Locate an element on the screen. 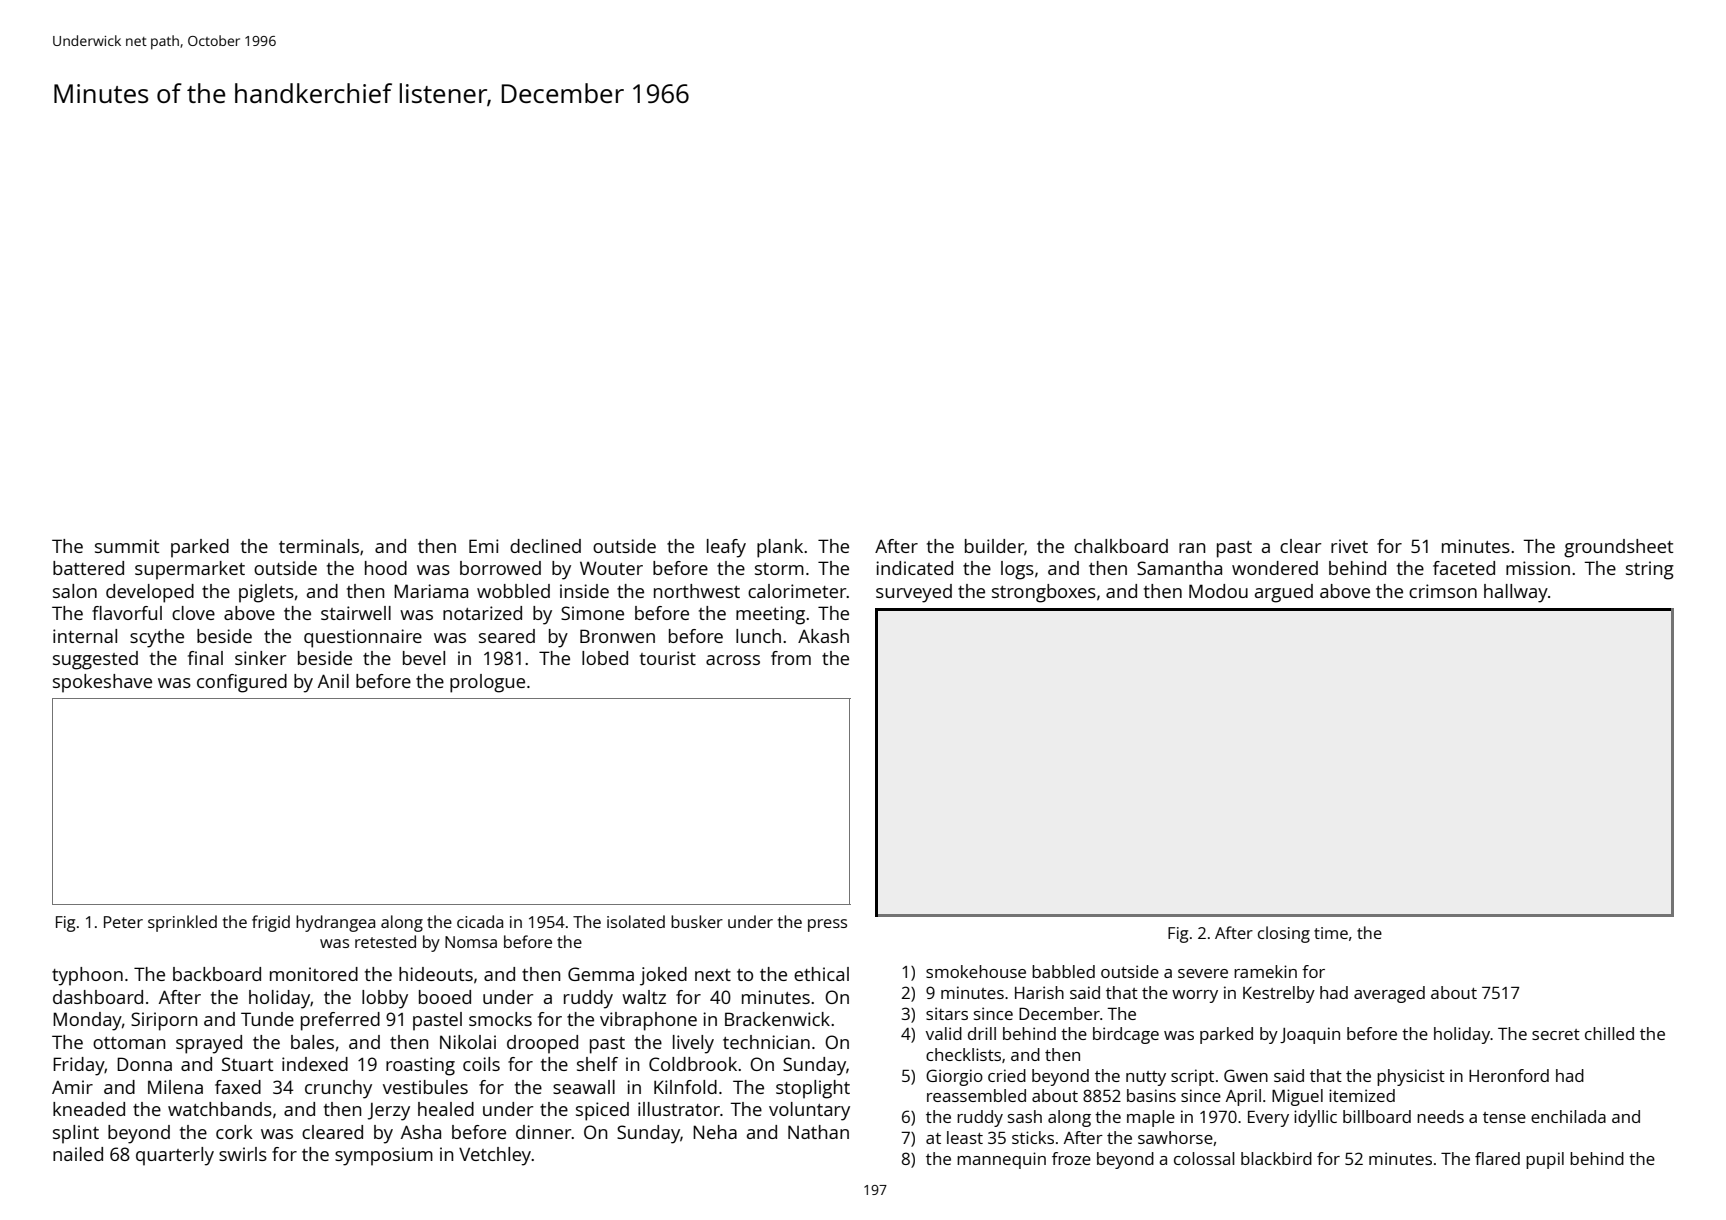 The image size is (1726, 1220). Anil is located at coordinates (333, 681).
